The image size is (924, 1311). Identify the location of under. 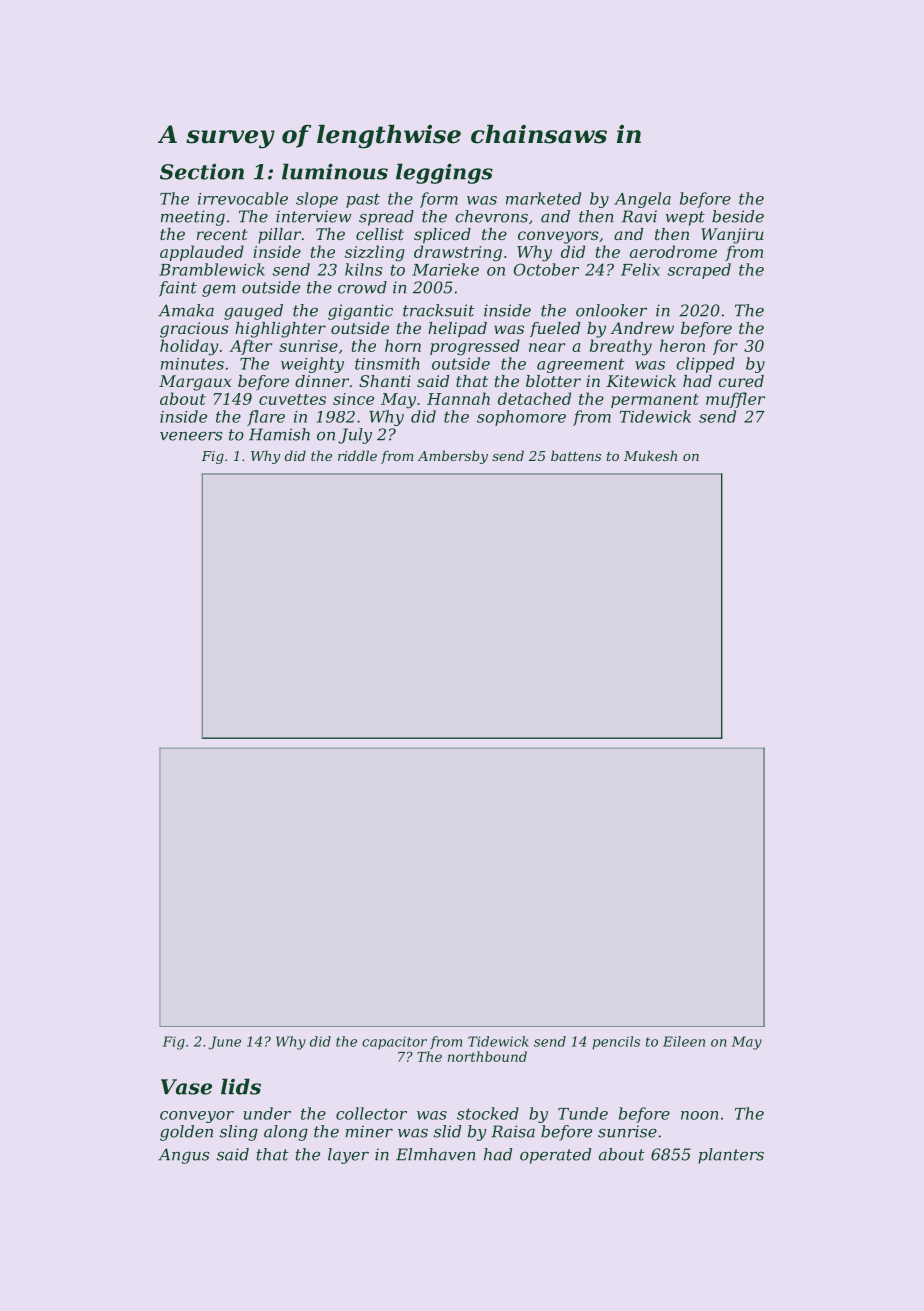
(267, 1113).
